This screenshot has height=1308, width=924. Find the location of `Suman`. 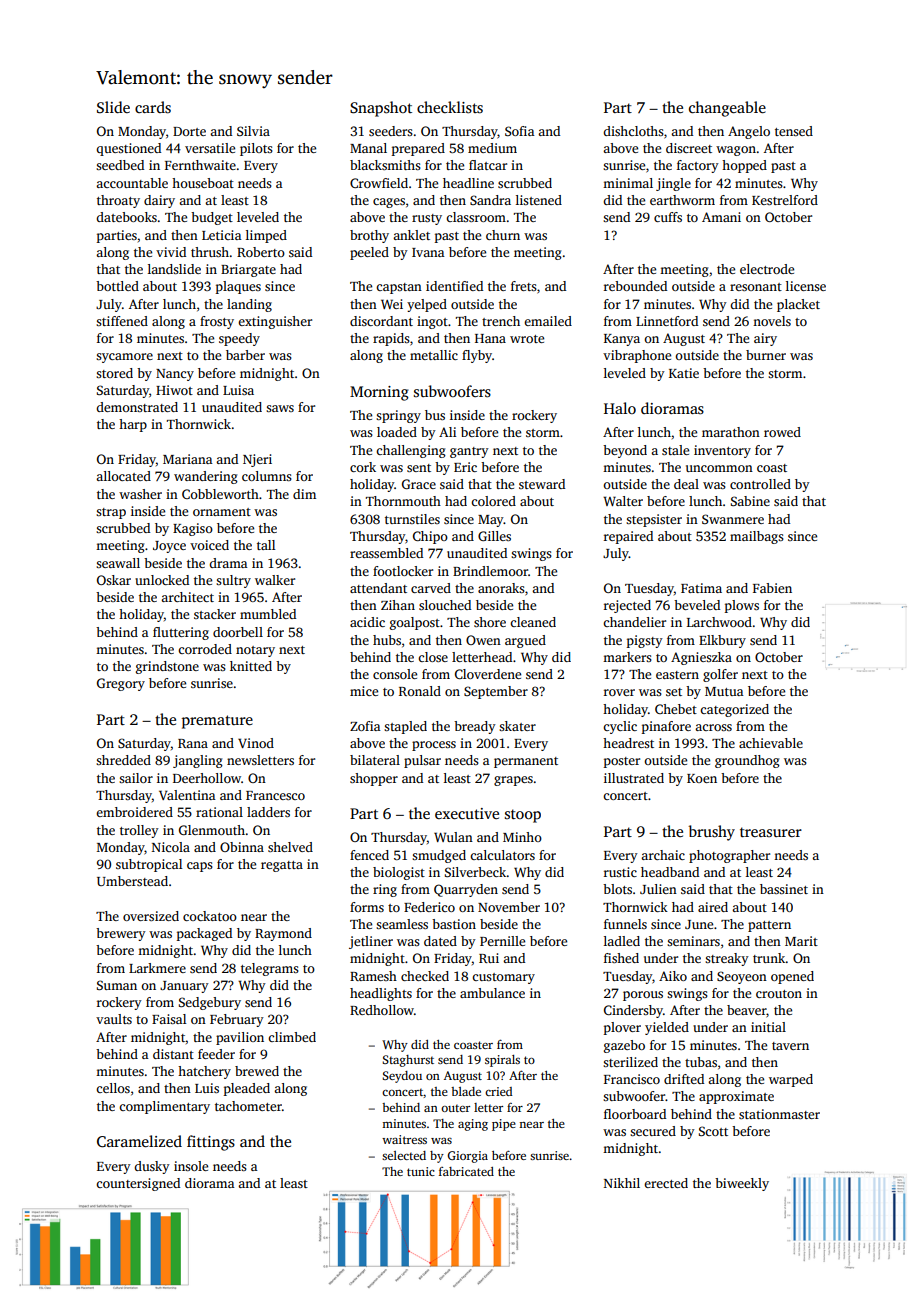

Suman is located at coordinates (117, 985).
